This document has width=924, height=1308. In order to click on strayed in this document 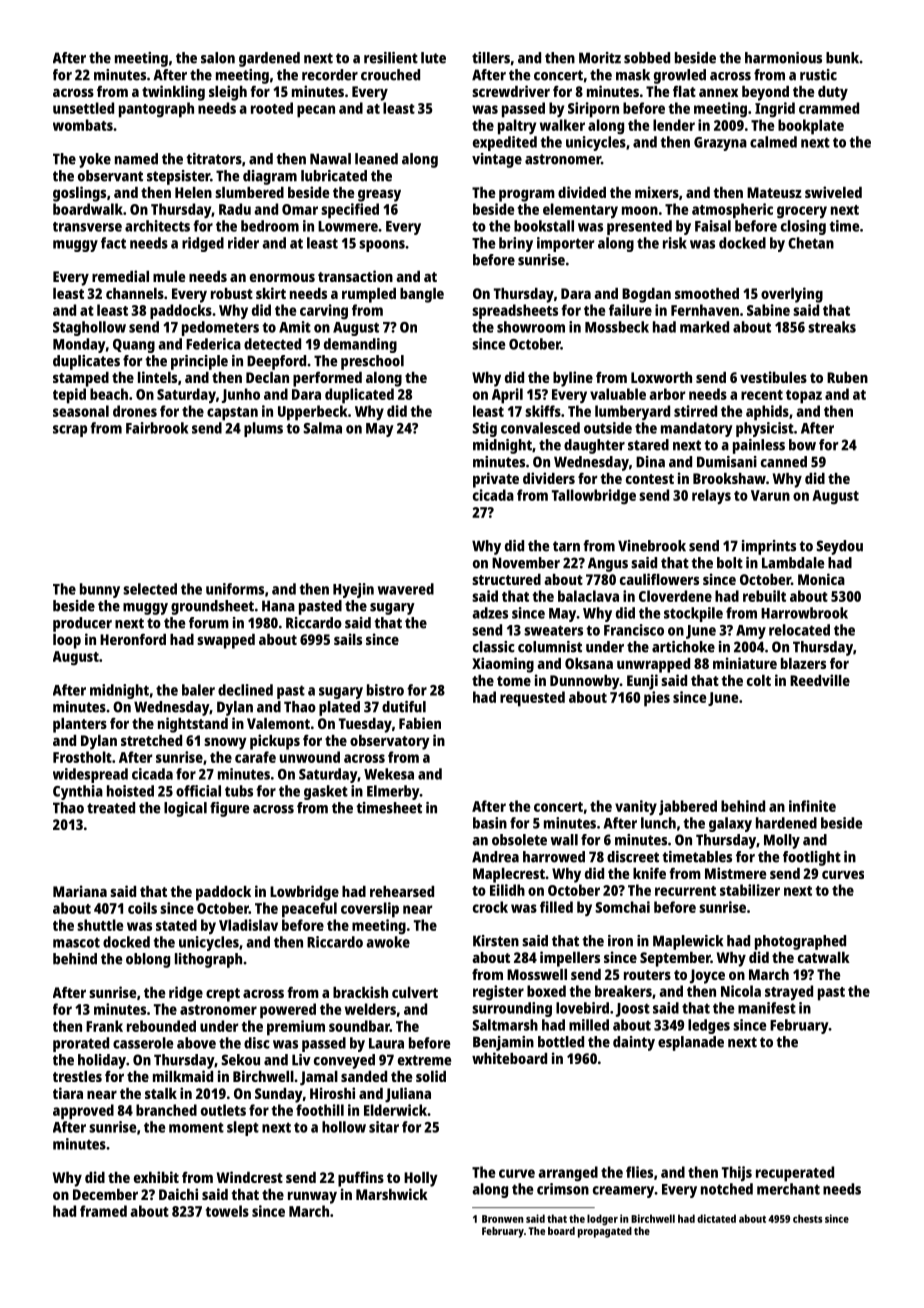, I will do `click(789, 993)`.
